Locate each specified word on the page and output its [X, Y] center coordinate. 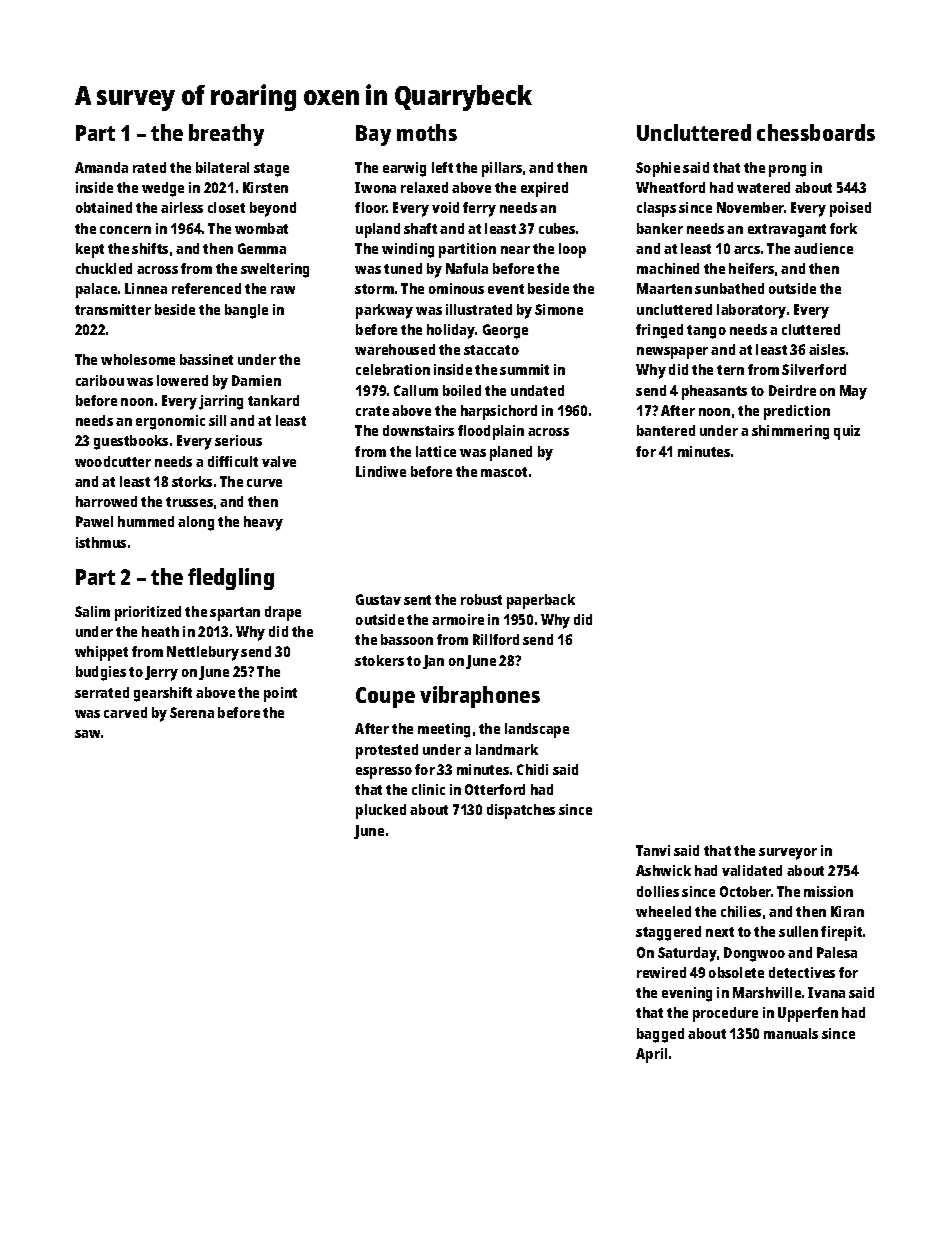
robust [481, 599]
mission [828, 891]
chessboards [816, 132]
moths [427, 132]
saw [87, 734]
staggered [668, 933]
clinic [428, 789]
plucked [381, 811]
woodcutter [113, 461]
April [651, 1055]
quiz [847, 432]
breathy [226, 135]
